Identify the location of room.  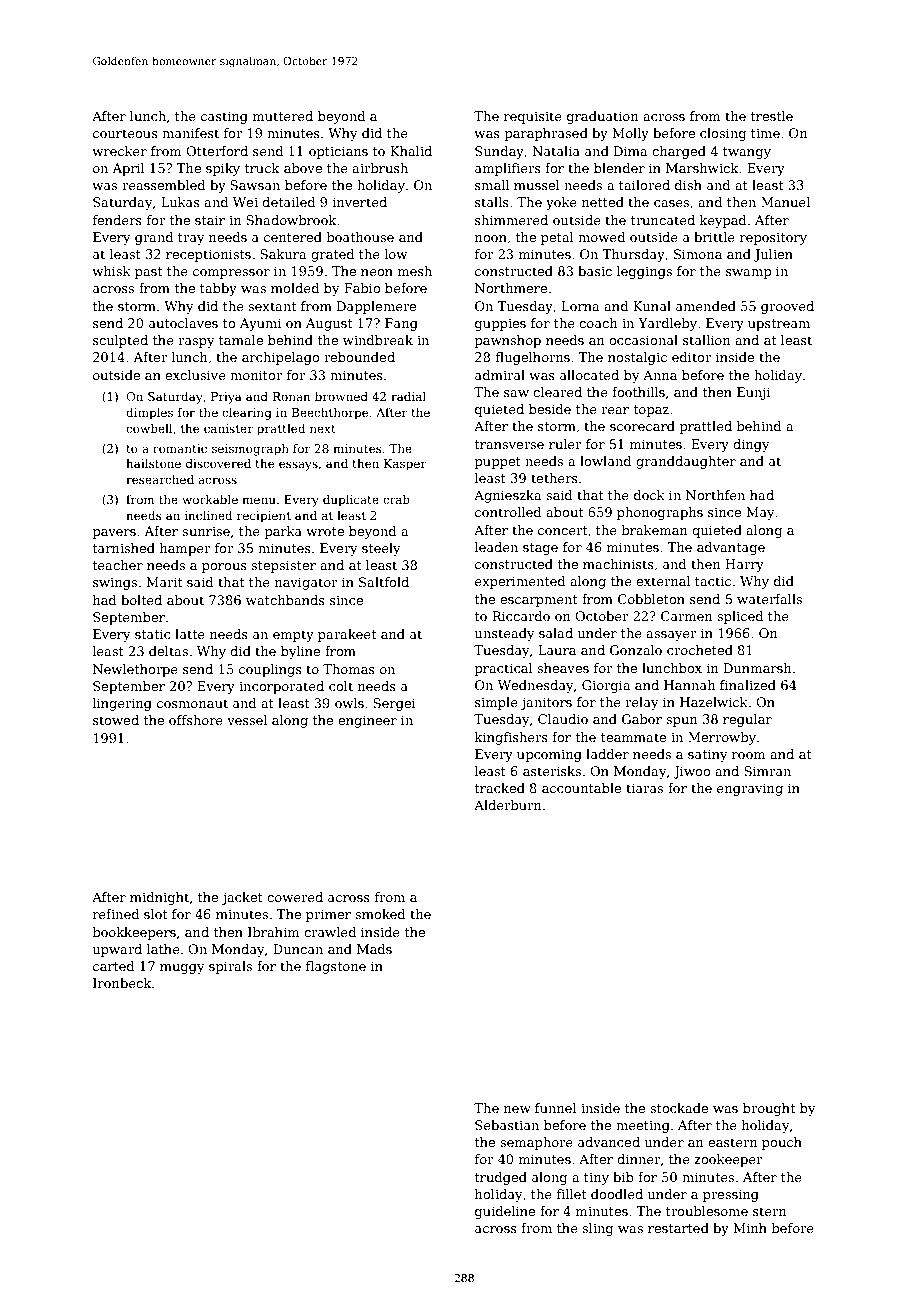
(748, 755).
